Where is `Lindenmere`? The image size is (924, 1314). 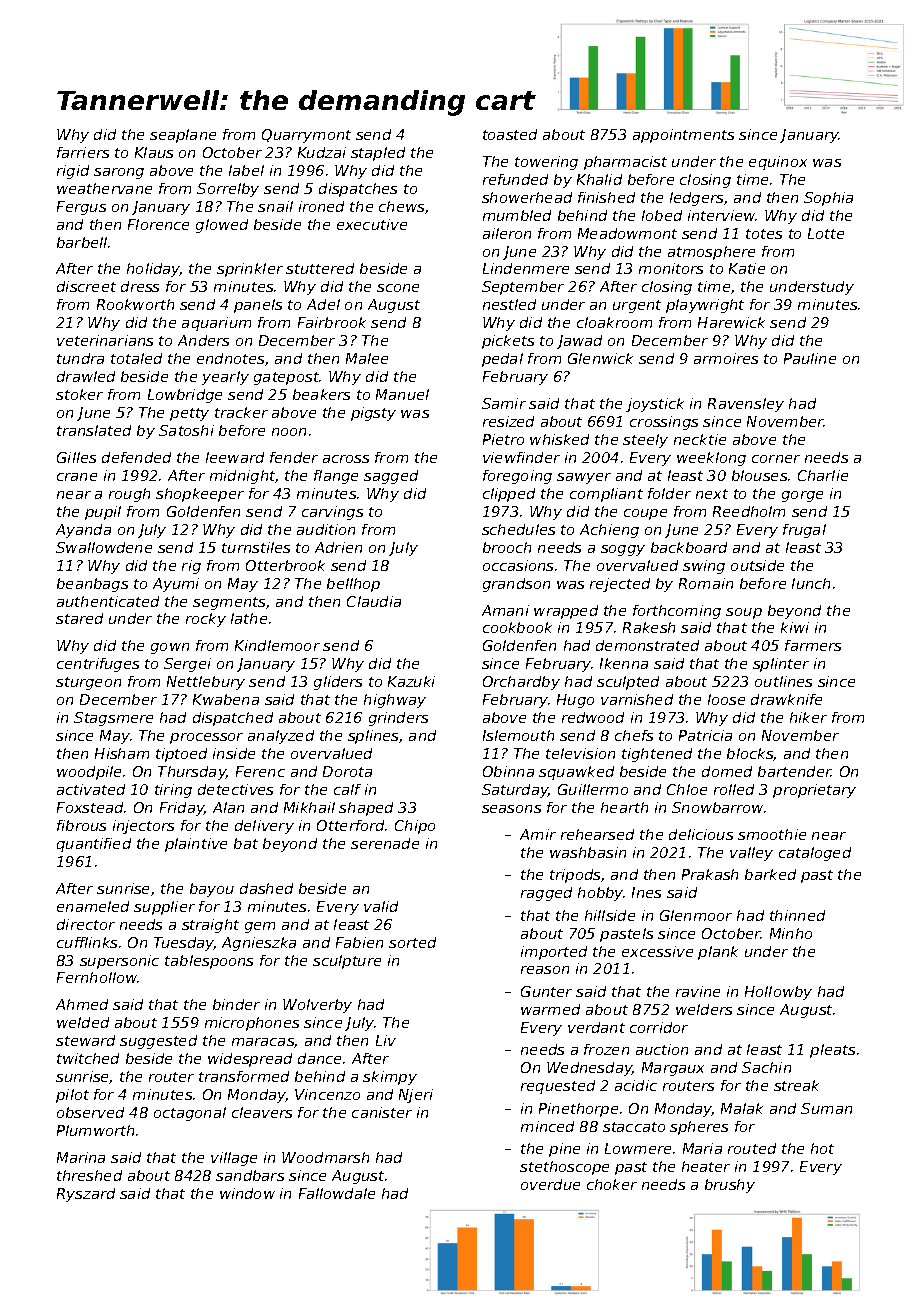 Lindenmere is located at coordinates (526, 268).
